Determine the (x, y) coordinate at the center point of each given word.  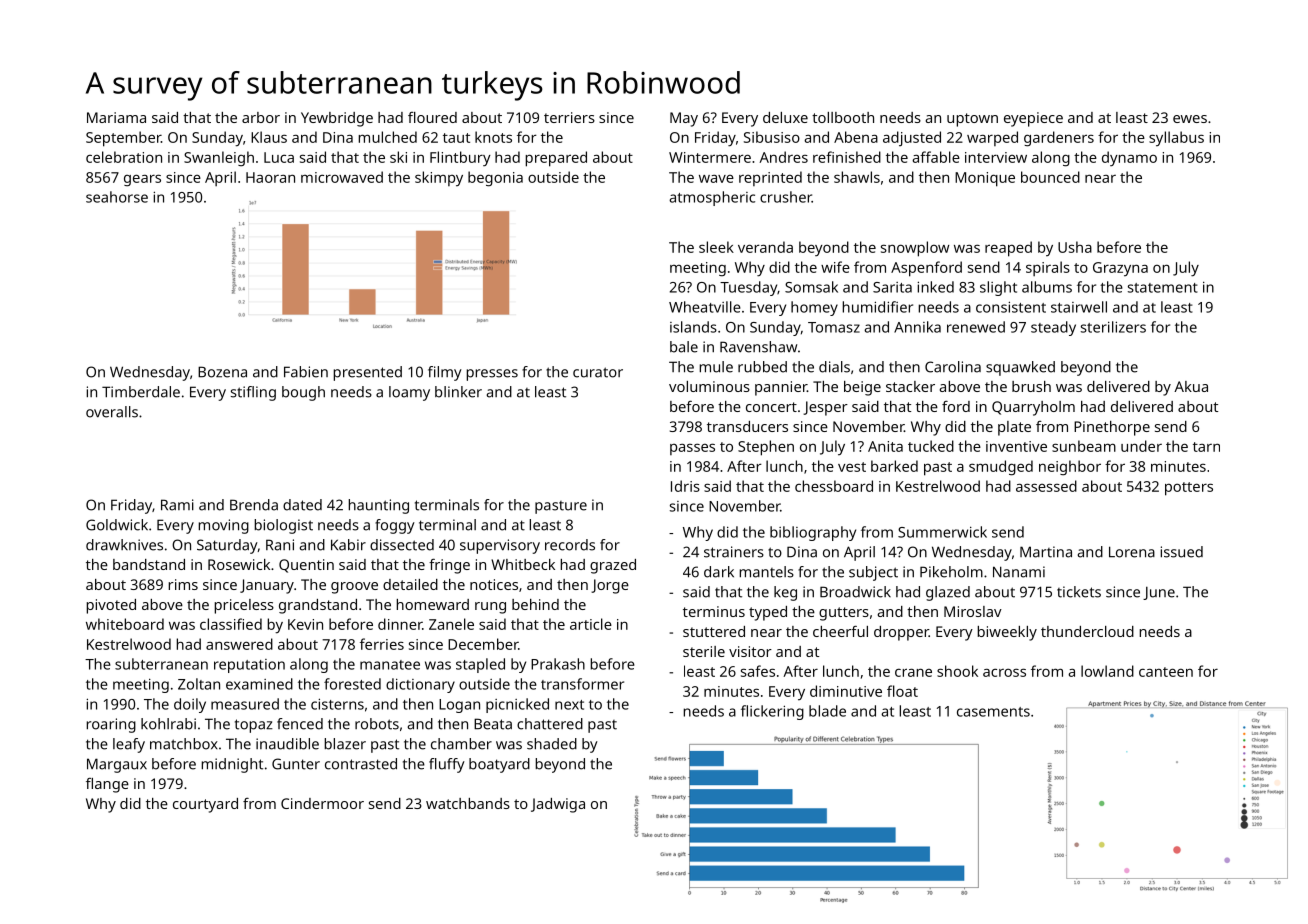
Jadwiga (558, 805)
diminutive (846, 691)
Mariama (116, 117)
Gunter (296, 764)
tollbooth (843, 117)
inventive (1016, 446)
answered (239, 644)
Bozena (222, 372)
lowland (1107, 671)
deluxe (785, 117)
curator (598, 372)
